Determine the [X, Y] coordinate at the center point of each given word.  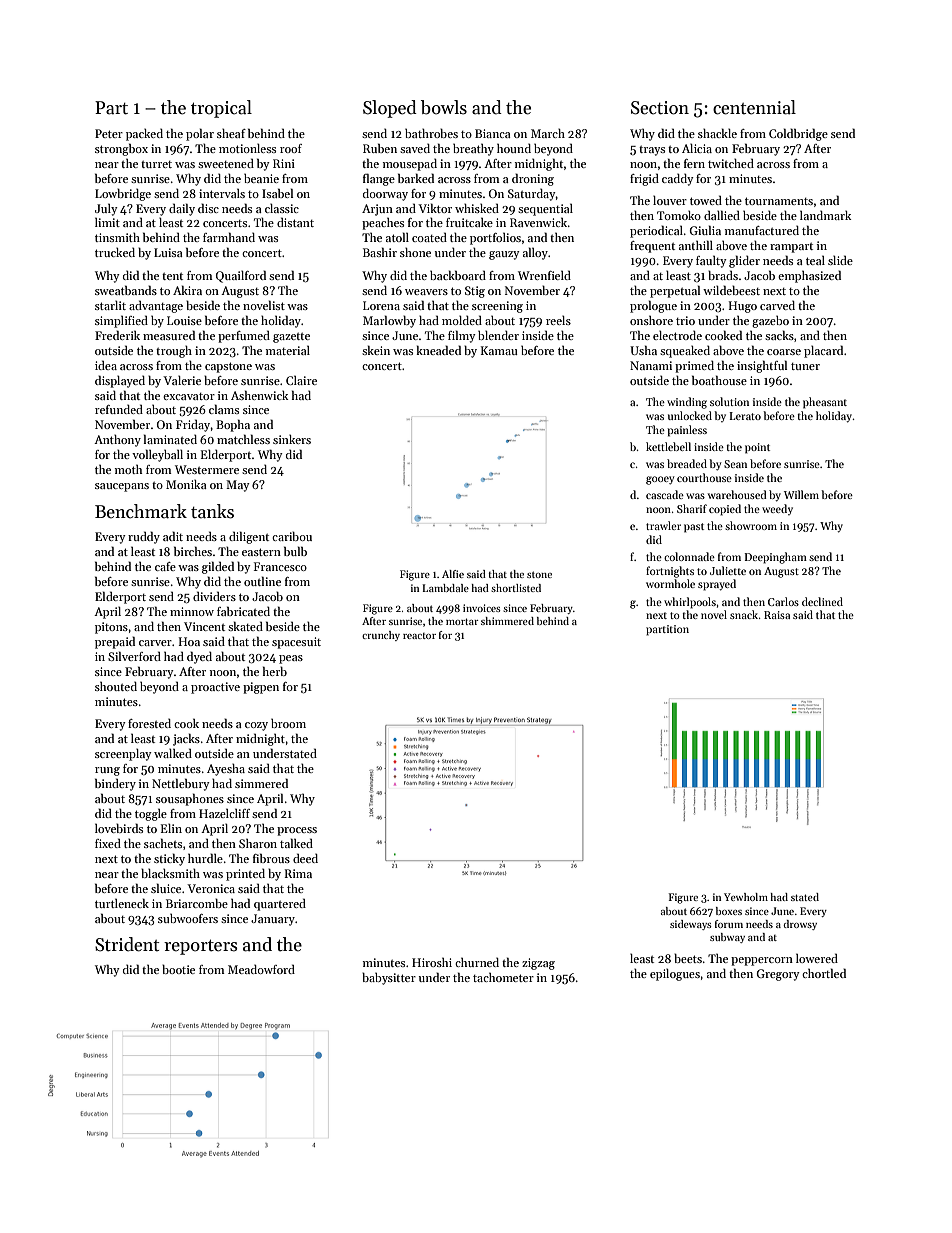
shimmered [507, 621]
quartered [280, 904]
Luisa [168, 252]
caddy [678, 180]
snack [744, 614]
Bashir [380, 252]
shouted [116, 686]
